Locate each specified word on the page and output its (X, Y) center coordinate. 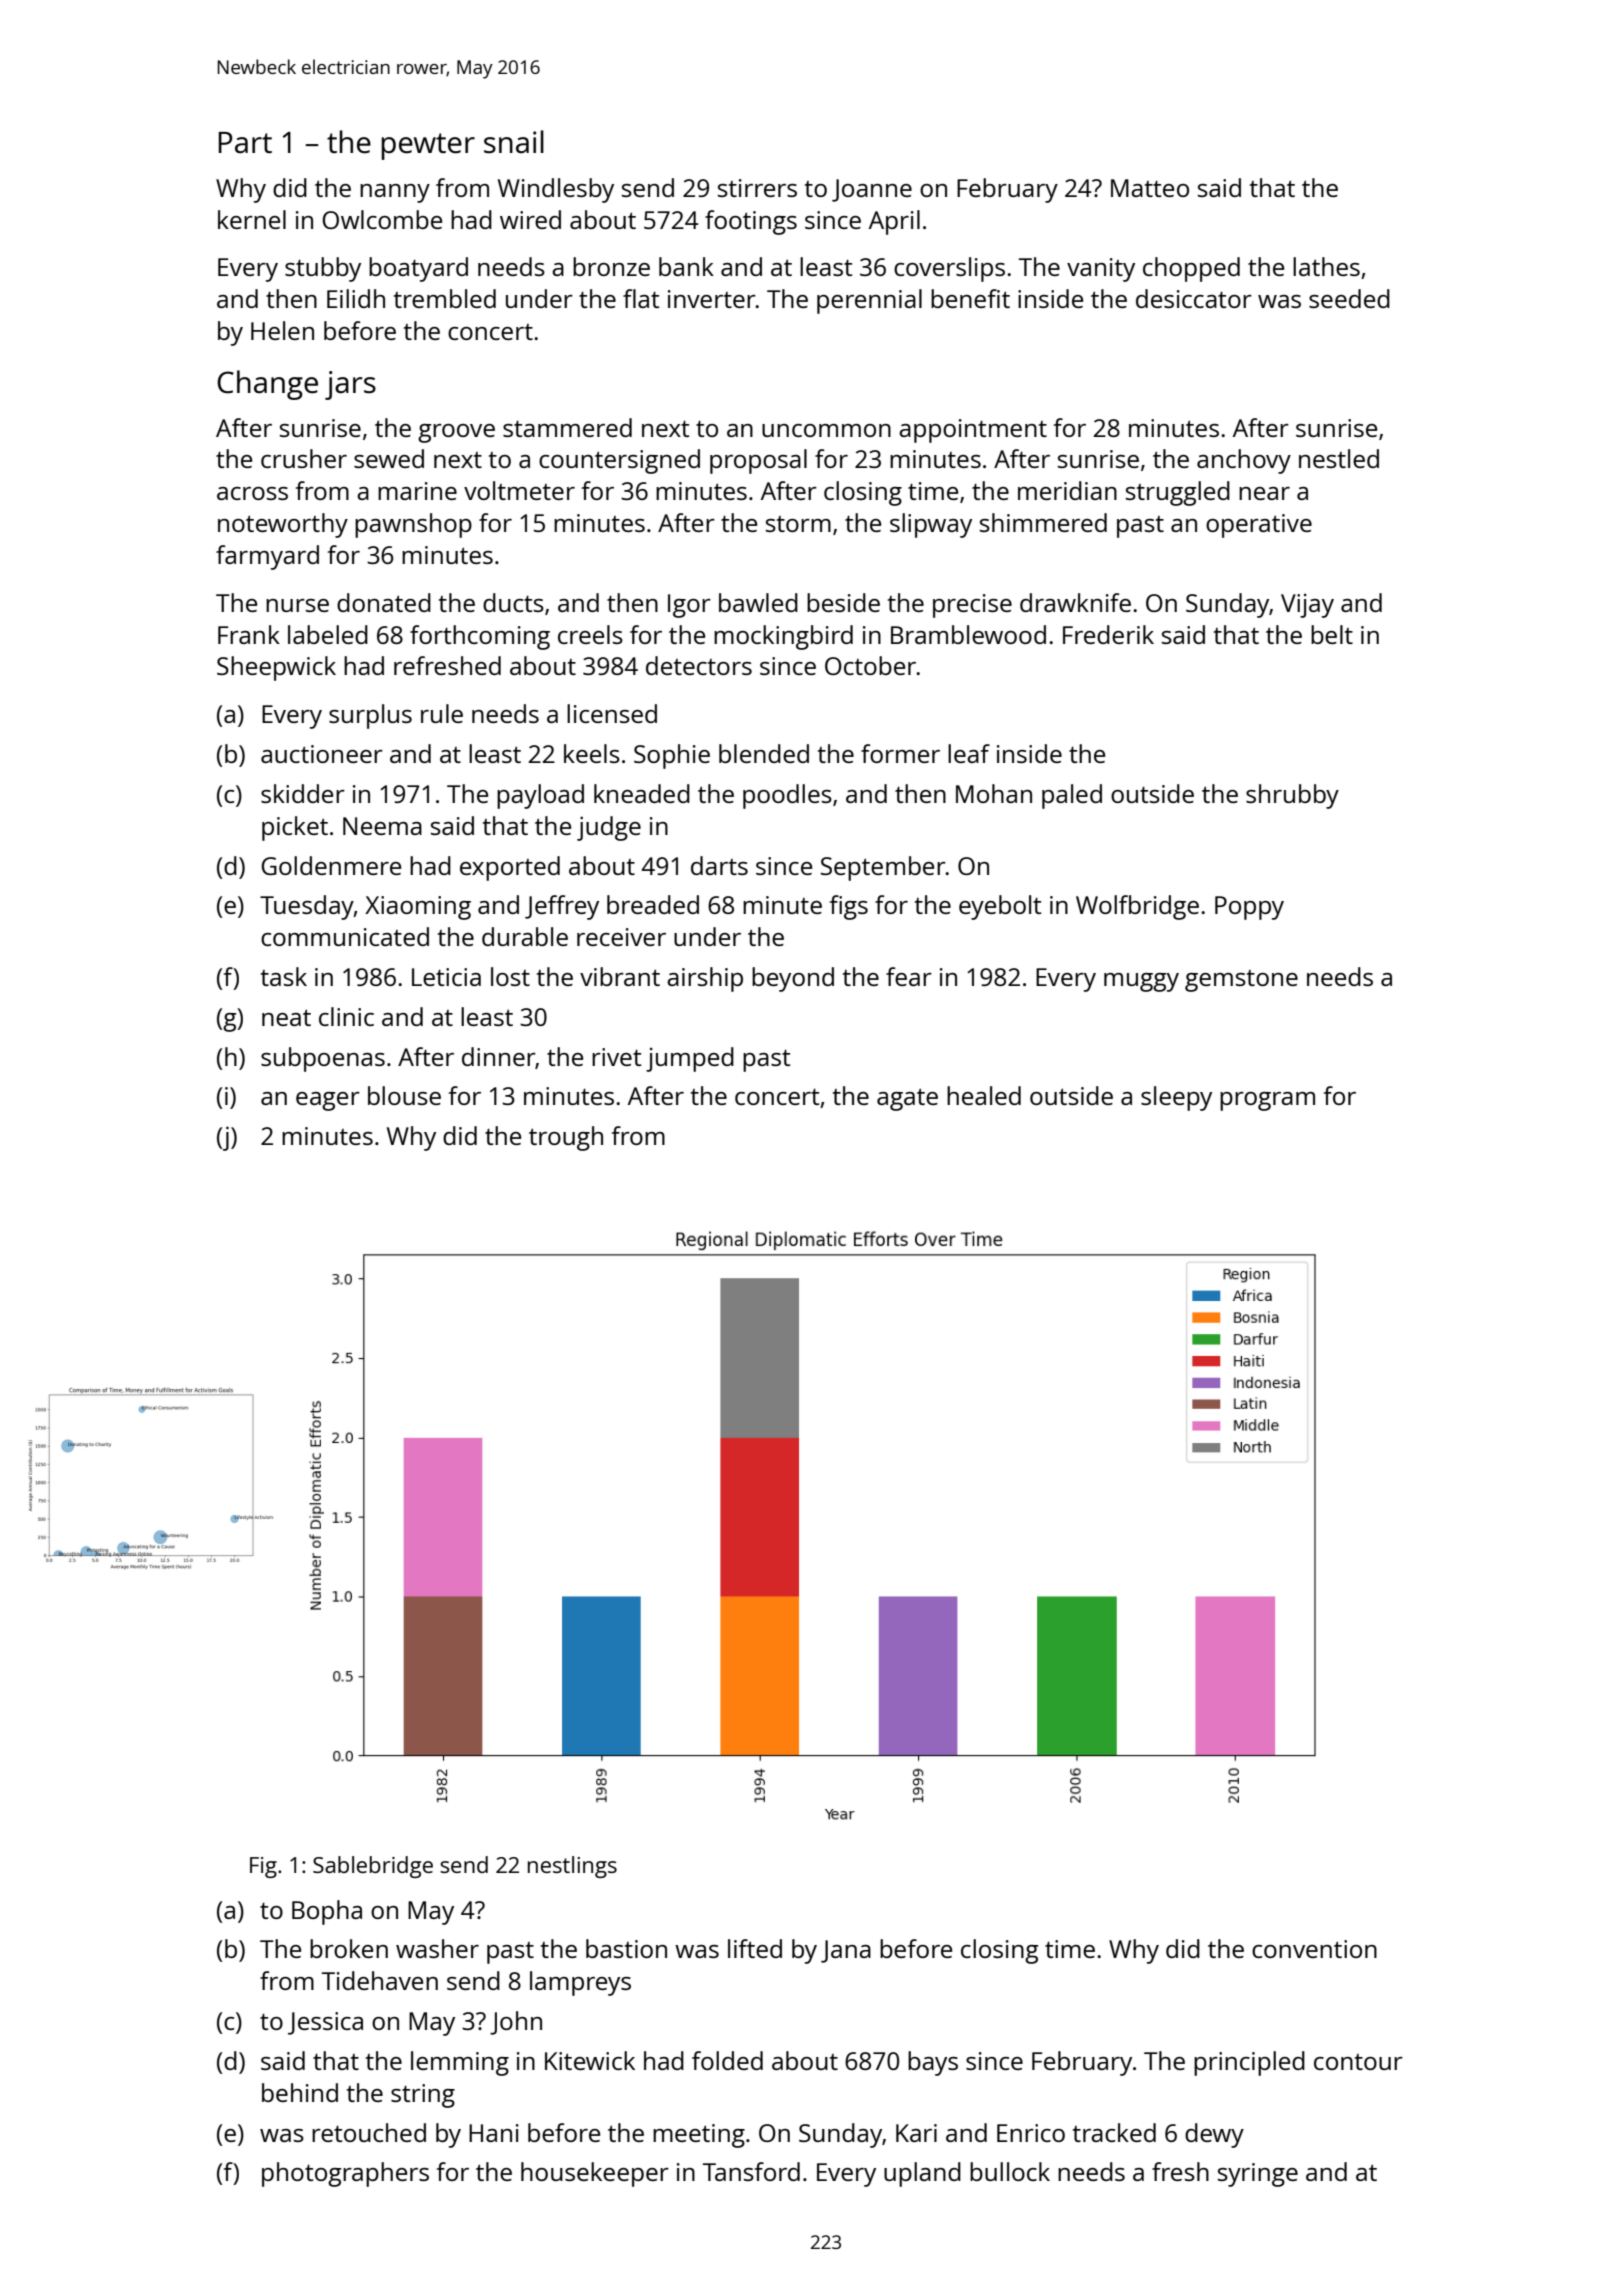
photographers (345, 2174)
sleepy (1176, 1098)
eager (328, 1101)
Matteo (1150, 188)
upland (922, 2174)
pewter (428, 146)
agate (907, 1100)
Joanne (872, 190)
